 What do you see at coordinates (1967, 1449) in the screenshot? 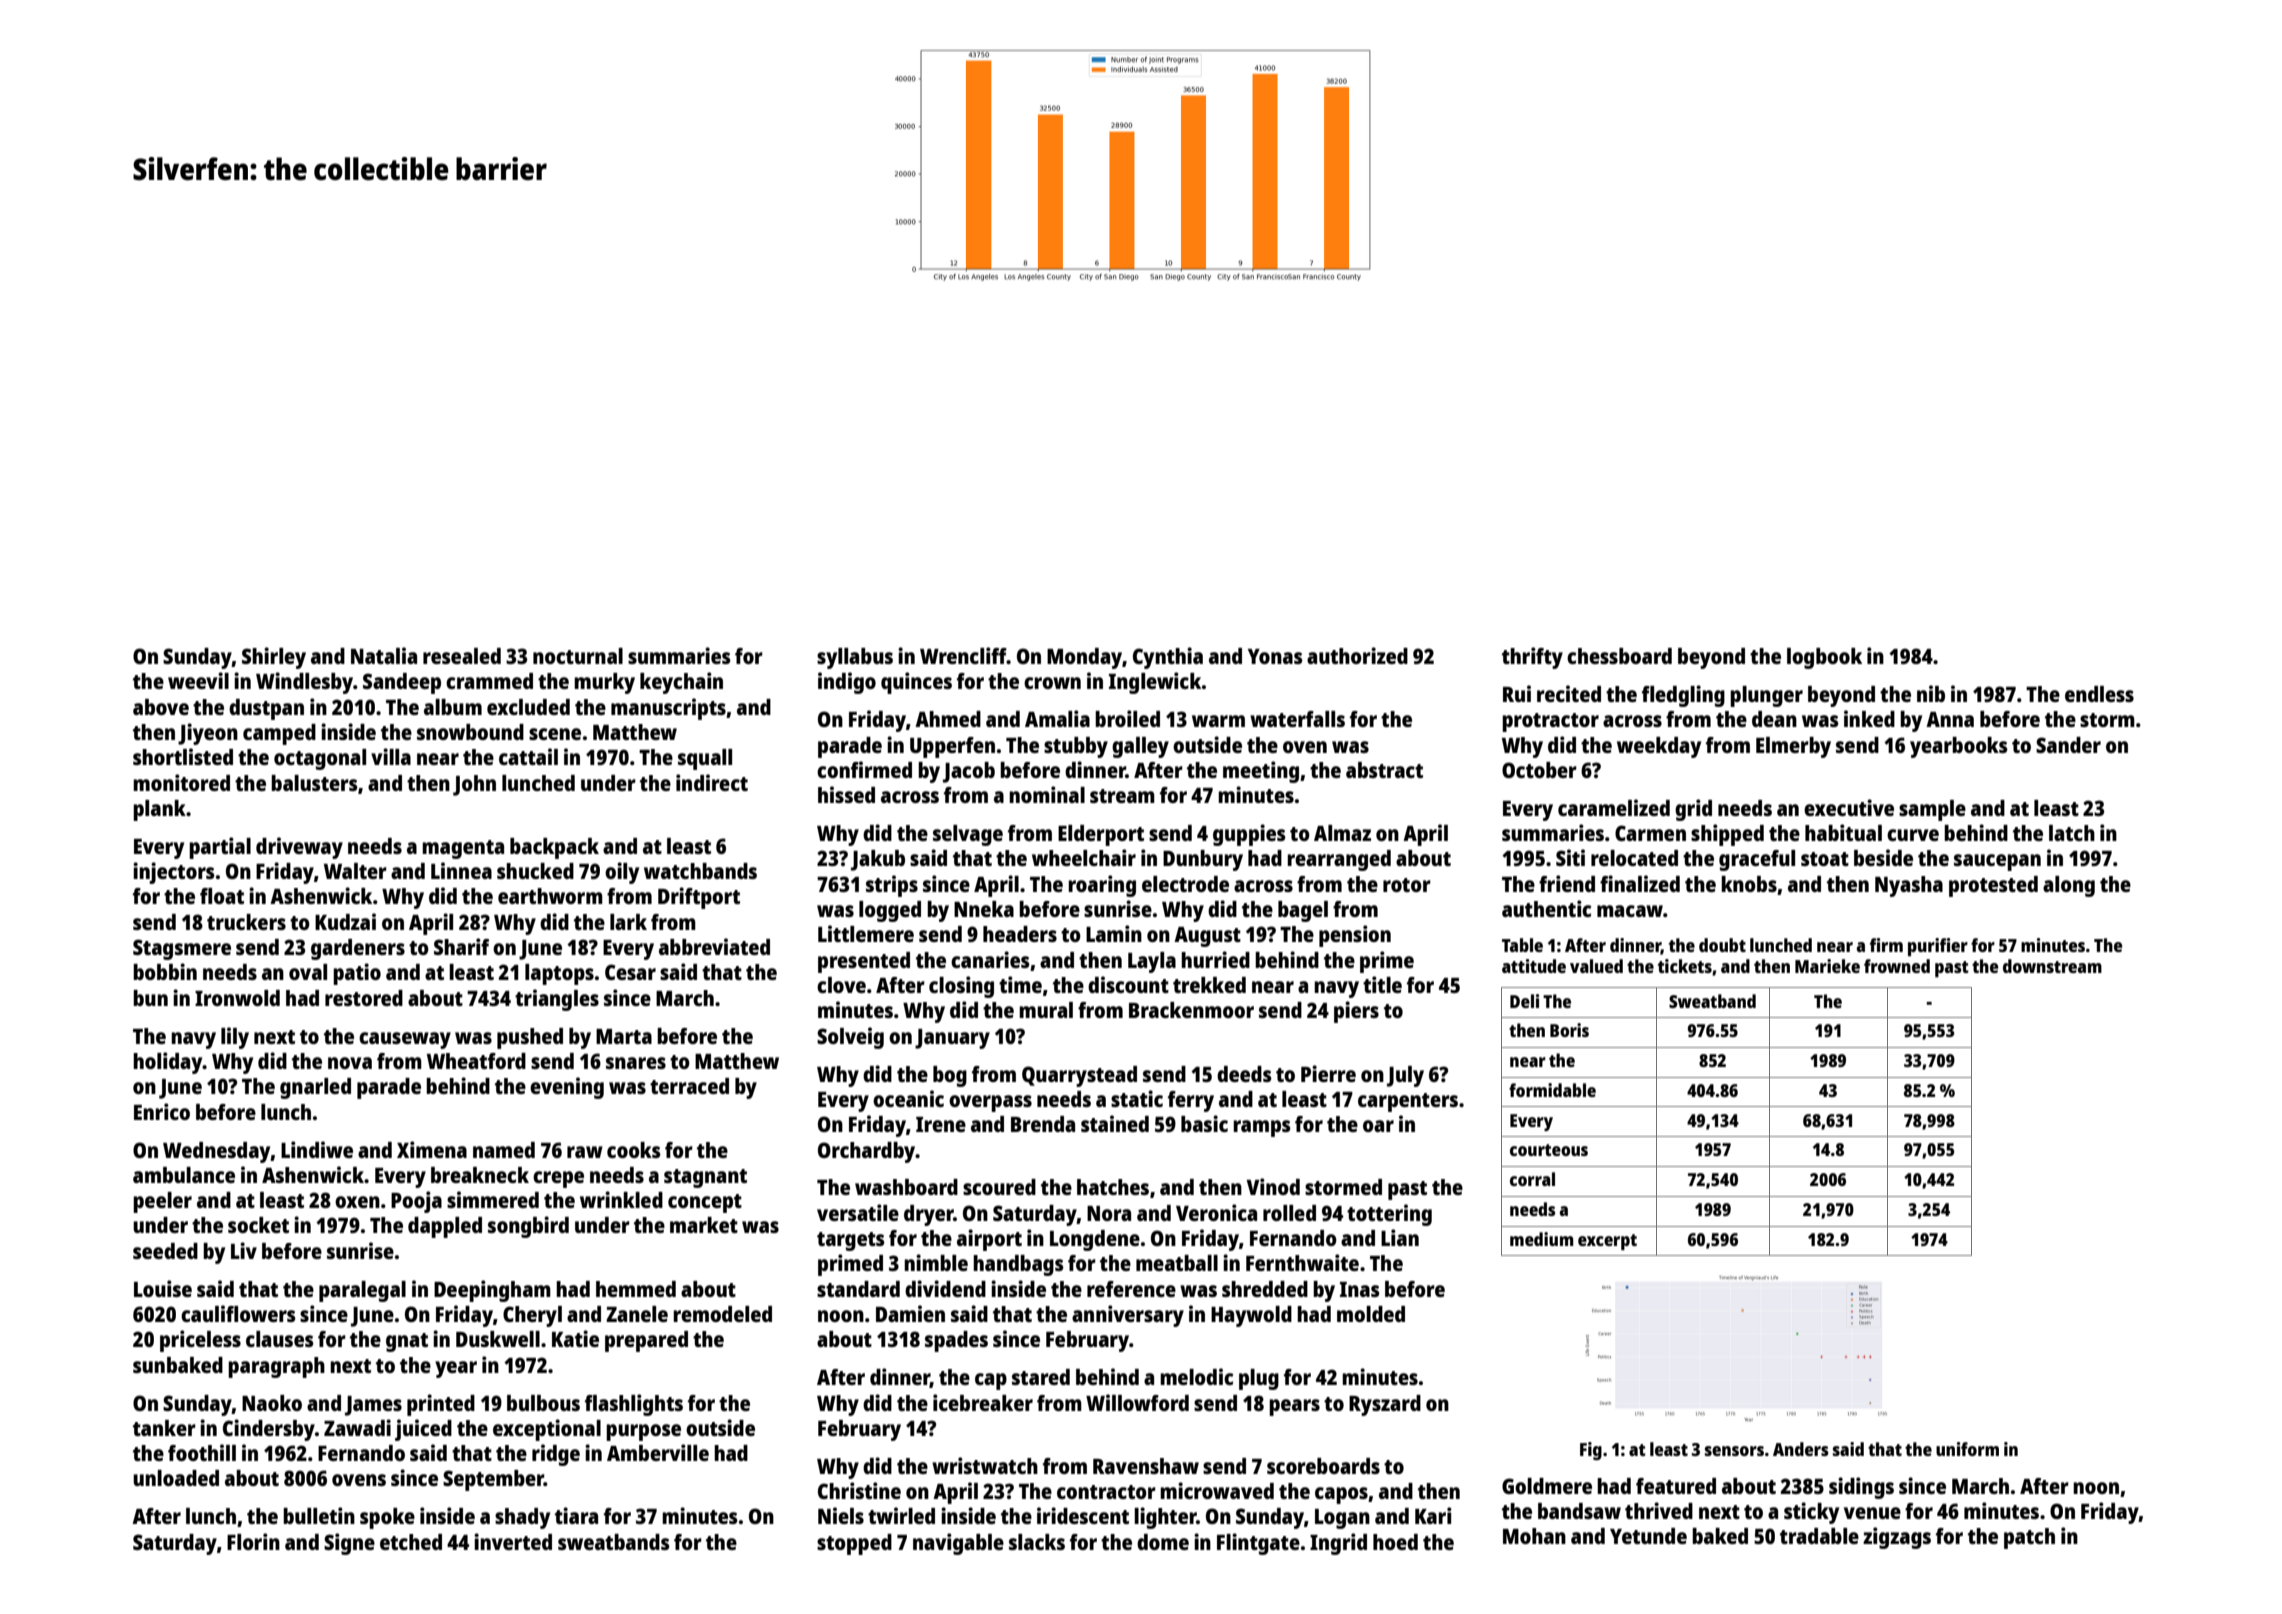
I see `uniform` at bounding box center [1967, 1449].
